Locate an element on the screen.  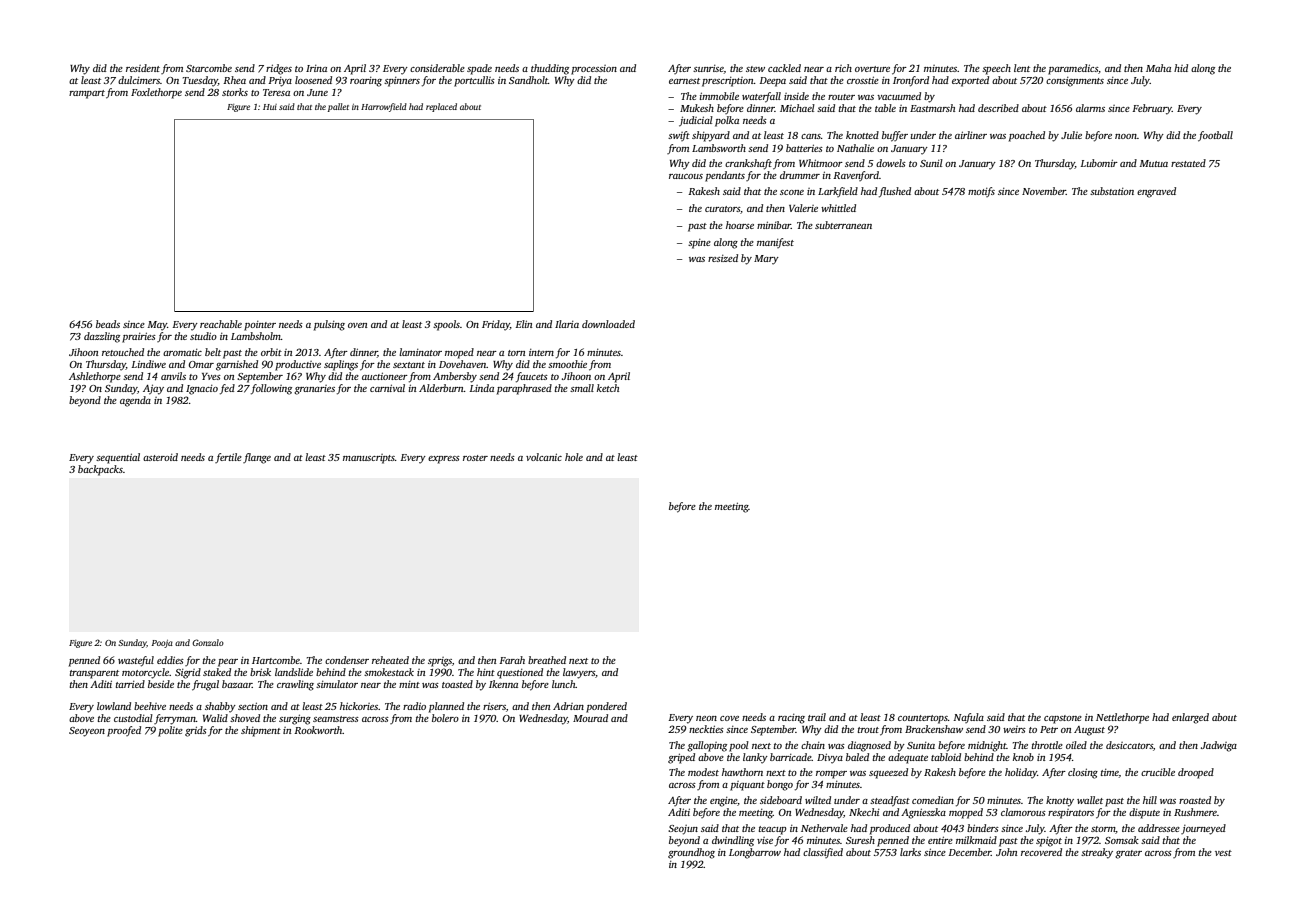
shipment is located at coordinates (261, 731).
